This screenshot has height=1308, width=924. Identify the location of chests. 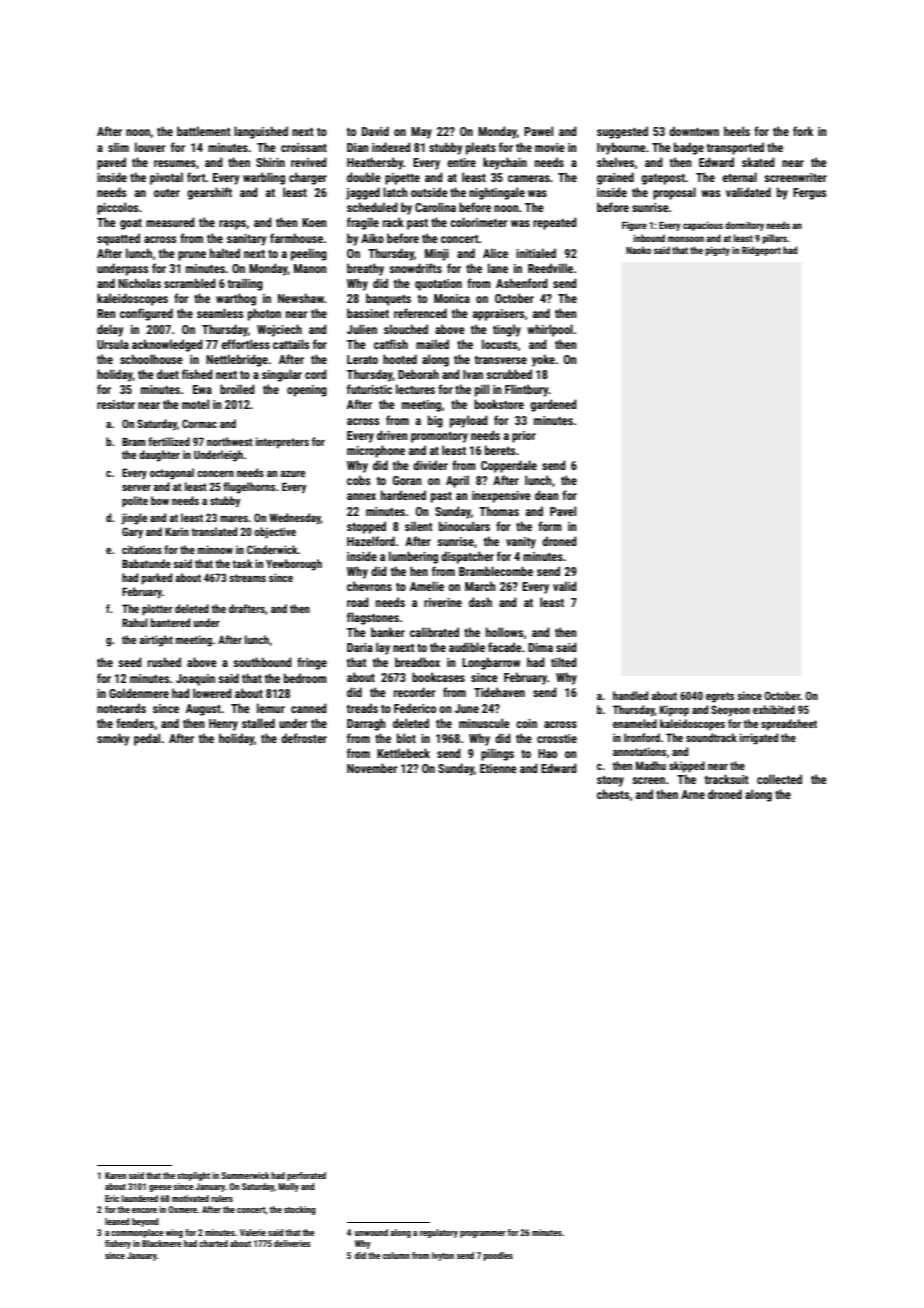
(613, 794).
